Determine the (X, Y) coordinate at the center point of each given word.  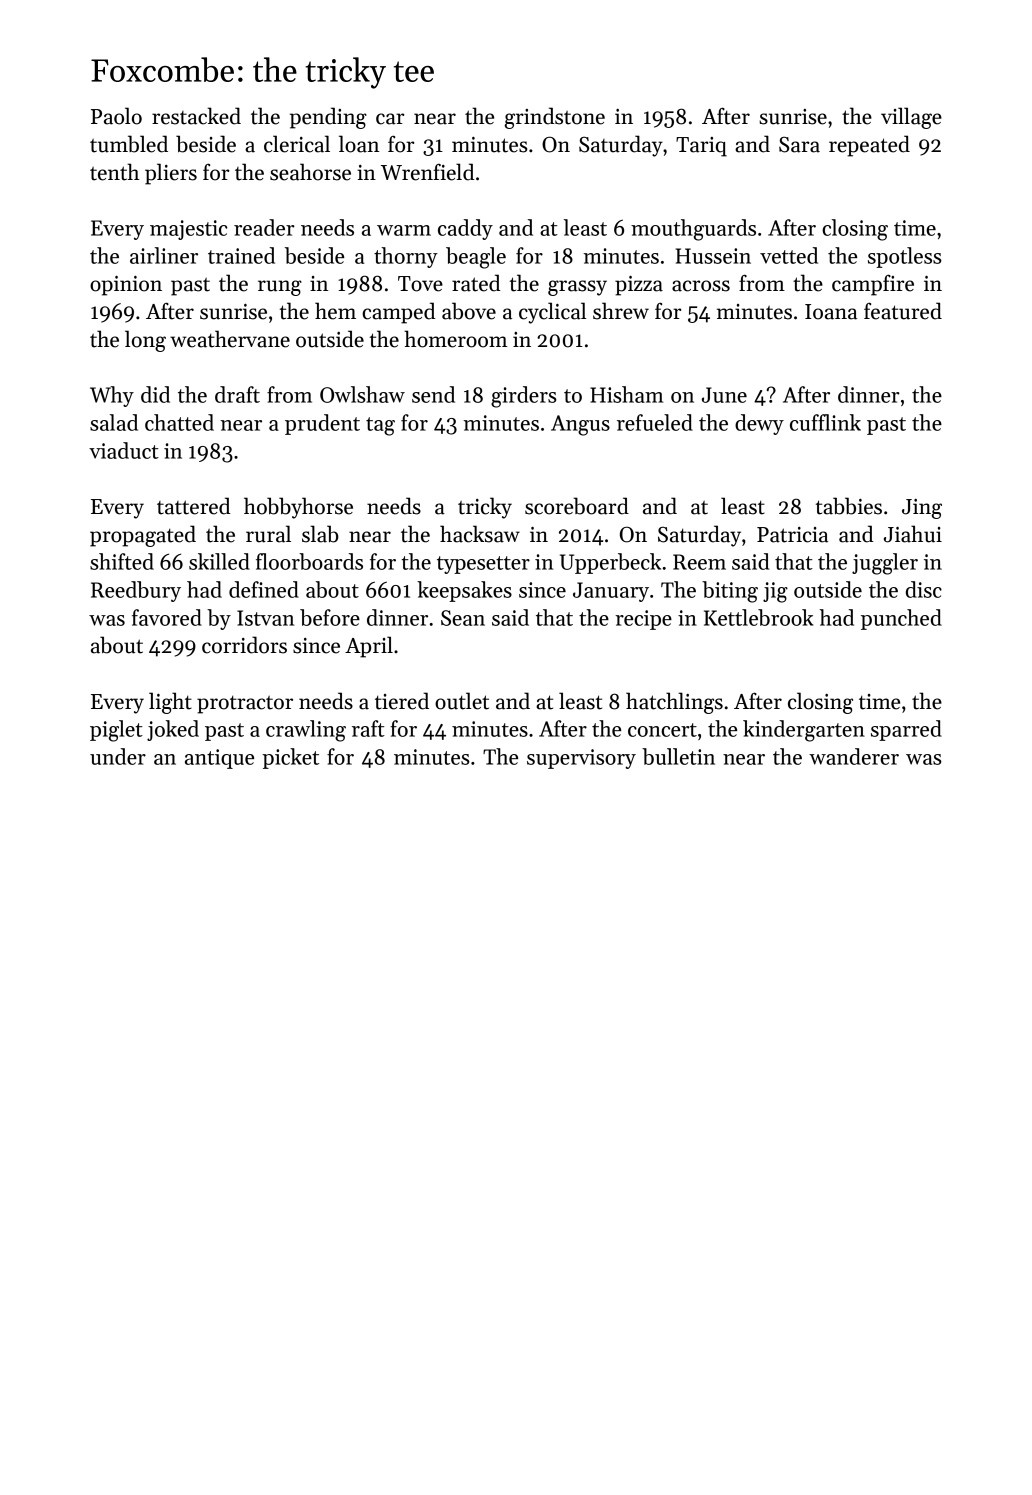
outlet (462, 701)
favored (167, 617)
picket (290, 758)
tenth (114, 172)
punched (901, 619)
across (701, 286)
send (433, 394)
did (155, 394)
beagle (476, 258)
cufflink (825, 422)
